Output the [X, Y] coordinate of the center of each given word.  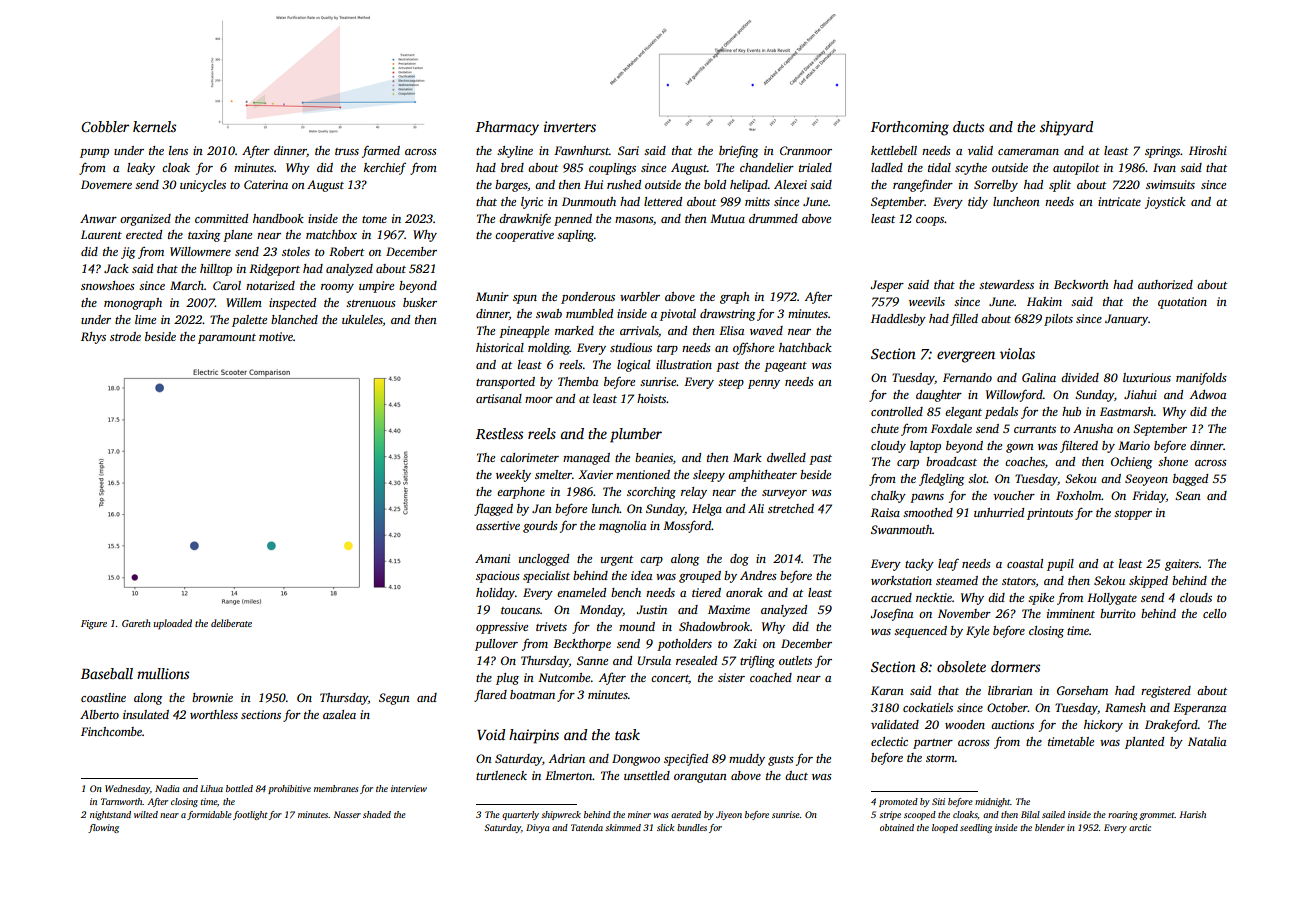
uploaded [173, 624]
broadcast [951, 461]
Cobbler [105, 126]
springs [1162, 152]
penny [764, 384]
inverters [570, 126]
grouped [700, 577]
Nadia [167, 788]
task [627, 734]
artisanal [499, 398]
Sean [1188, 495]
